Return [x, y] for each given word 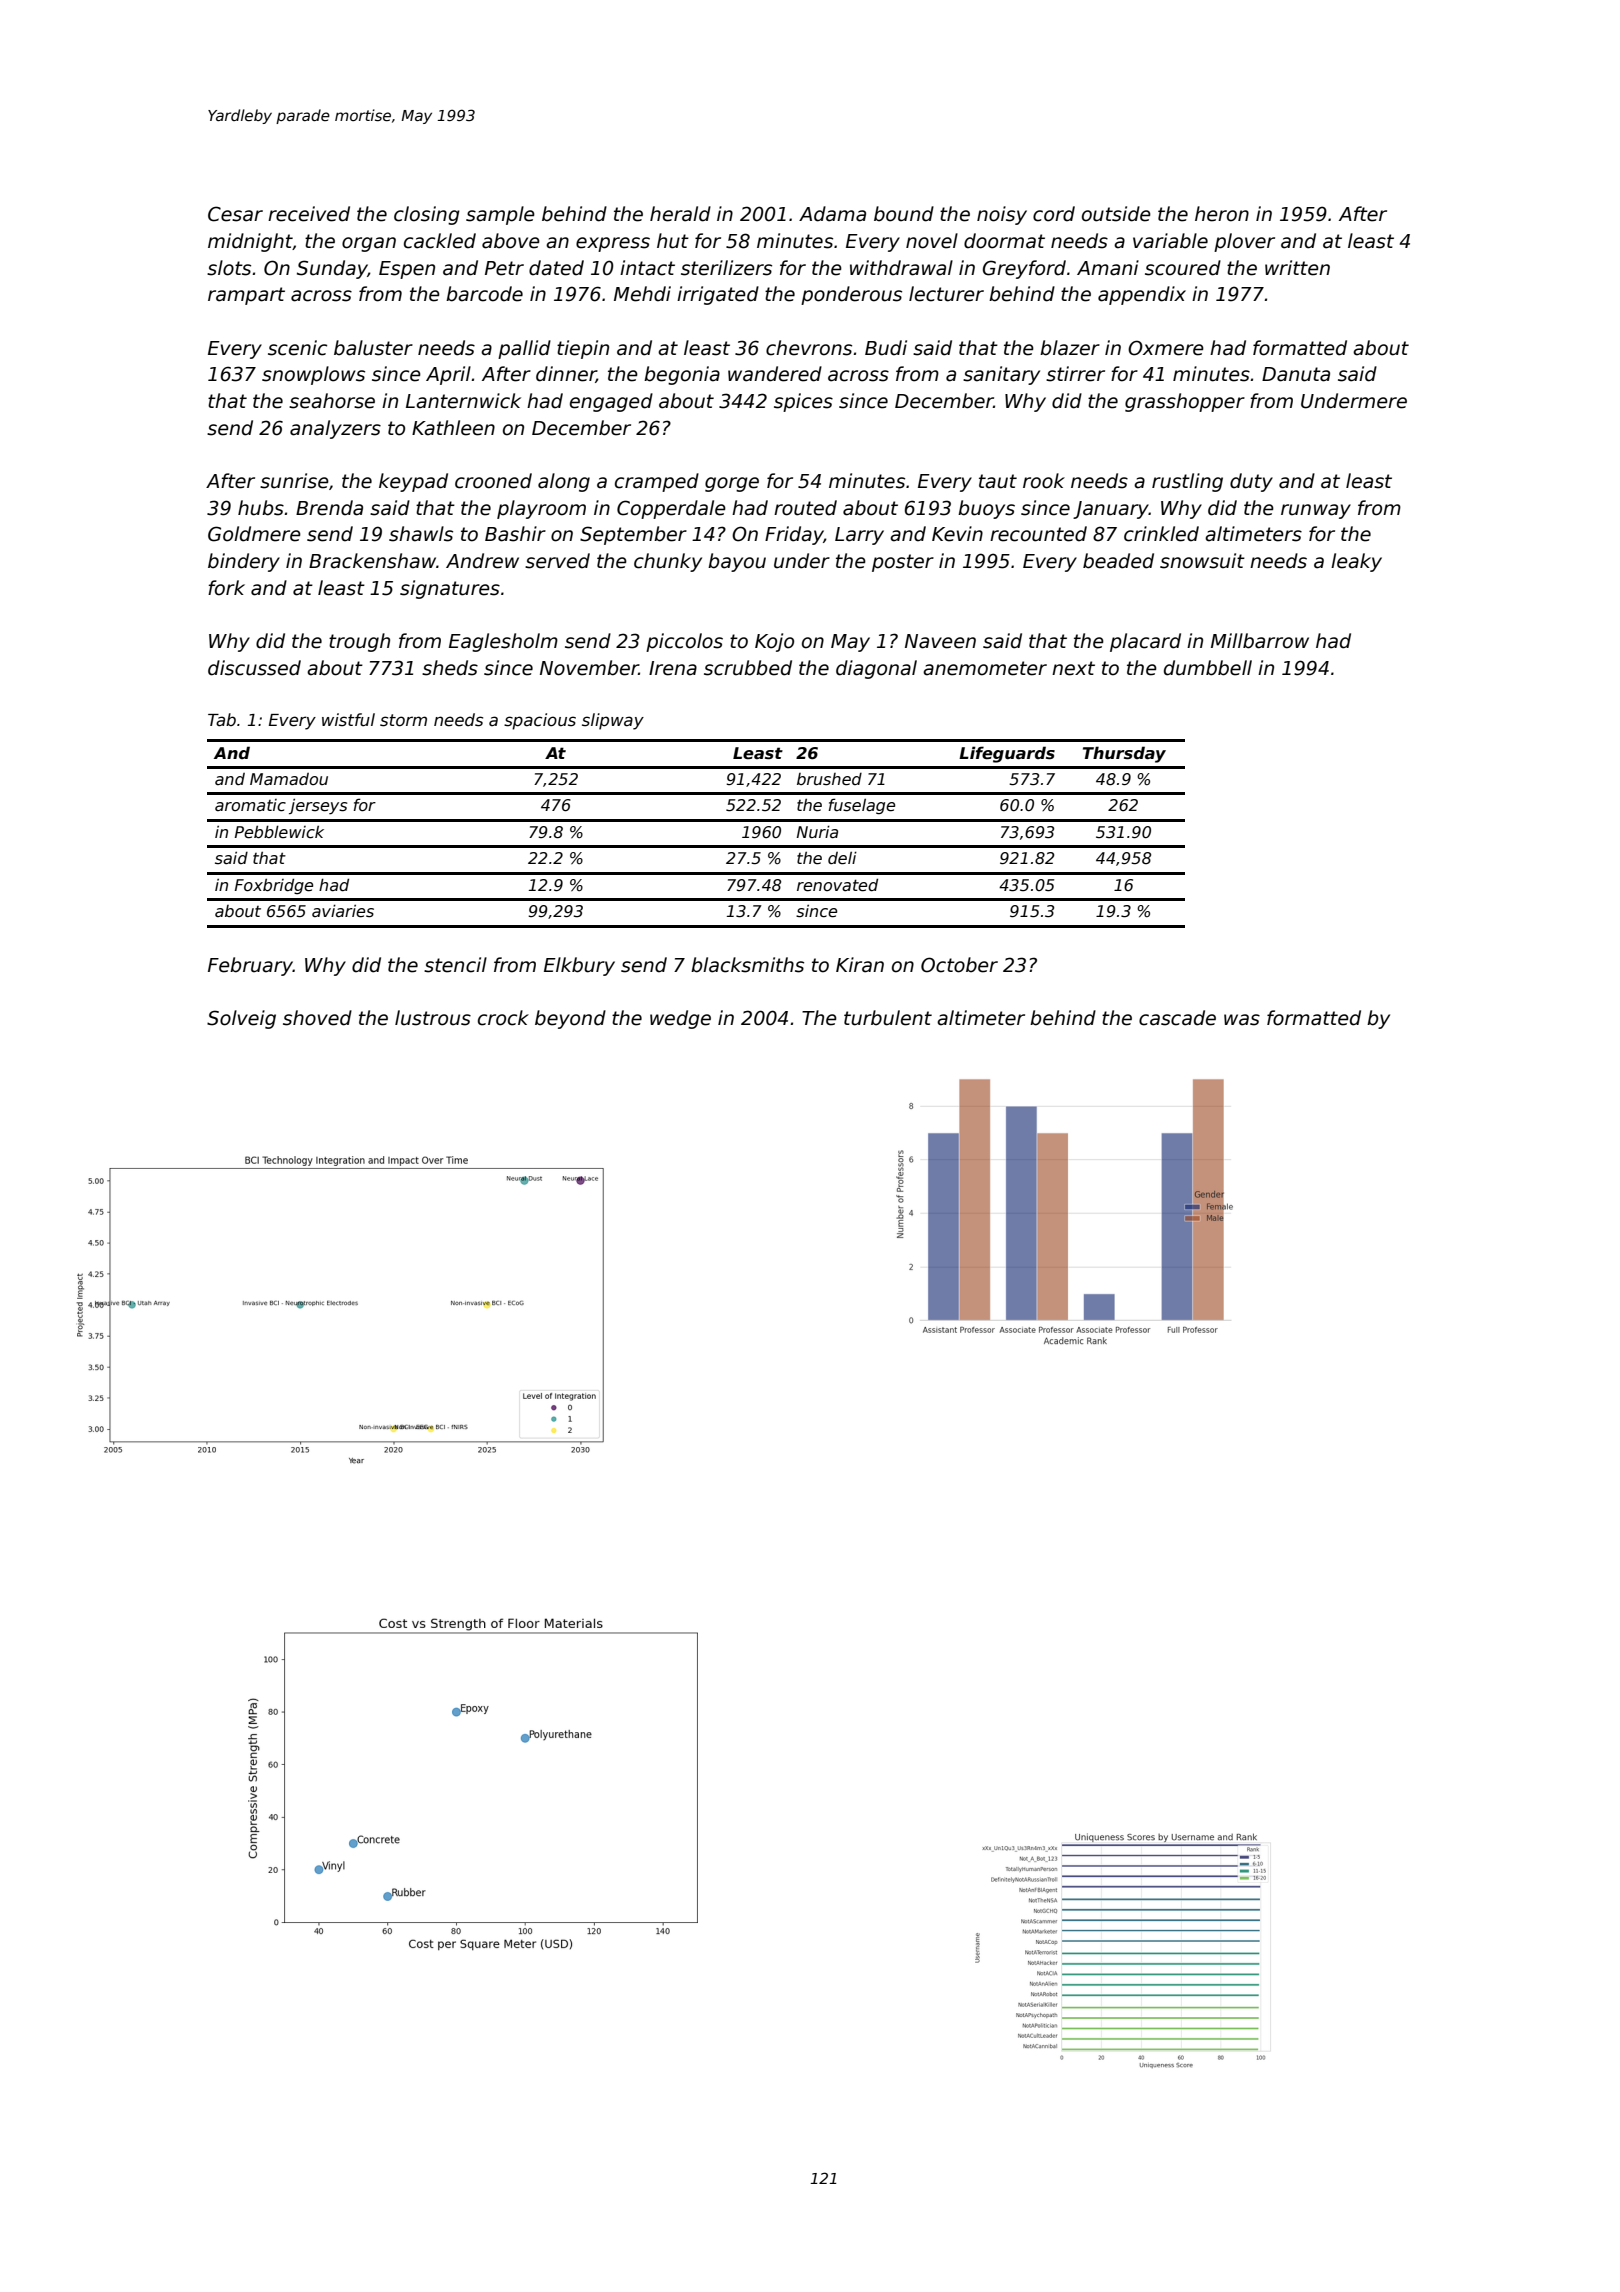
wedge [680, 1019]
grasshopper [1185, 402]
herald [680, 214]
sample [500, 215]
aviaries [343, 911]
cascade [1177, 1018]
